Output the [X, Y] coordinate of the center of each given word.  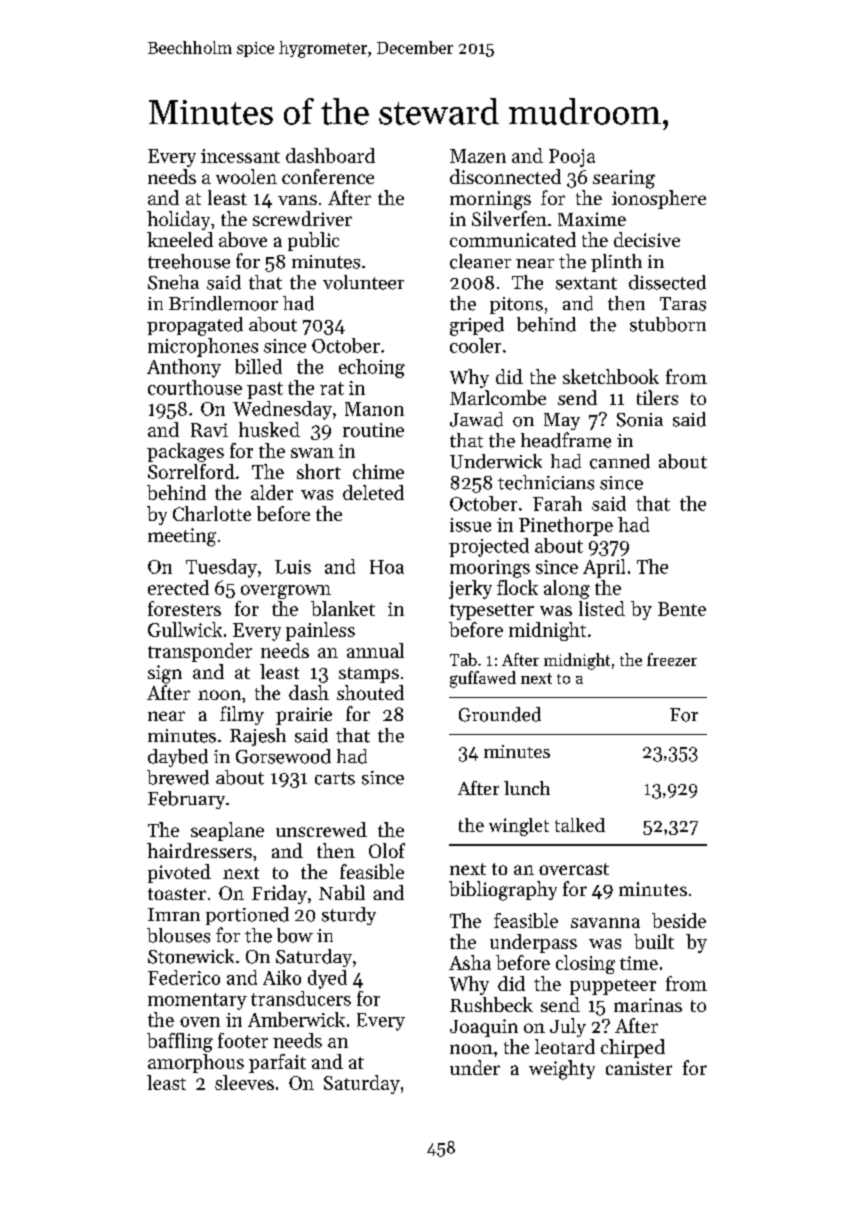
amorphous [196, 1063]
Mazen [478, 156]
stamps [369, 675]
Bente [682, 609]
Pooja [572, 158]
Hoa [387, 567]
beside [679, 920]
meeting [182, 537]
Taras [683, 304]
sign [165, 674]
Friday [279, 894]
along [567, 589]
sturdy [349, 916]
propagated [195, 326]
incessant [240, 156]
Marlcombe [498, 397]
